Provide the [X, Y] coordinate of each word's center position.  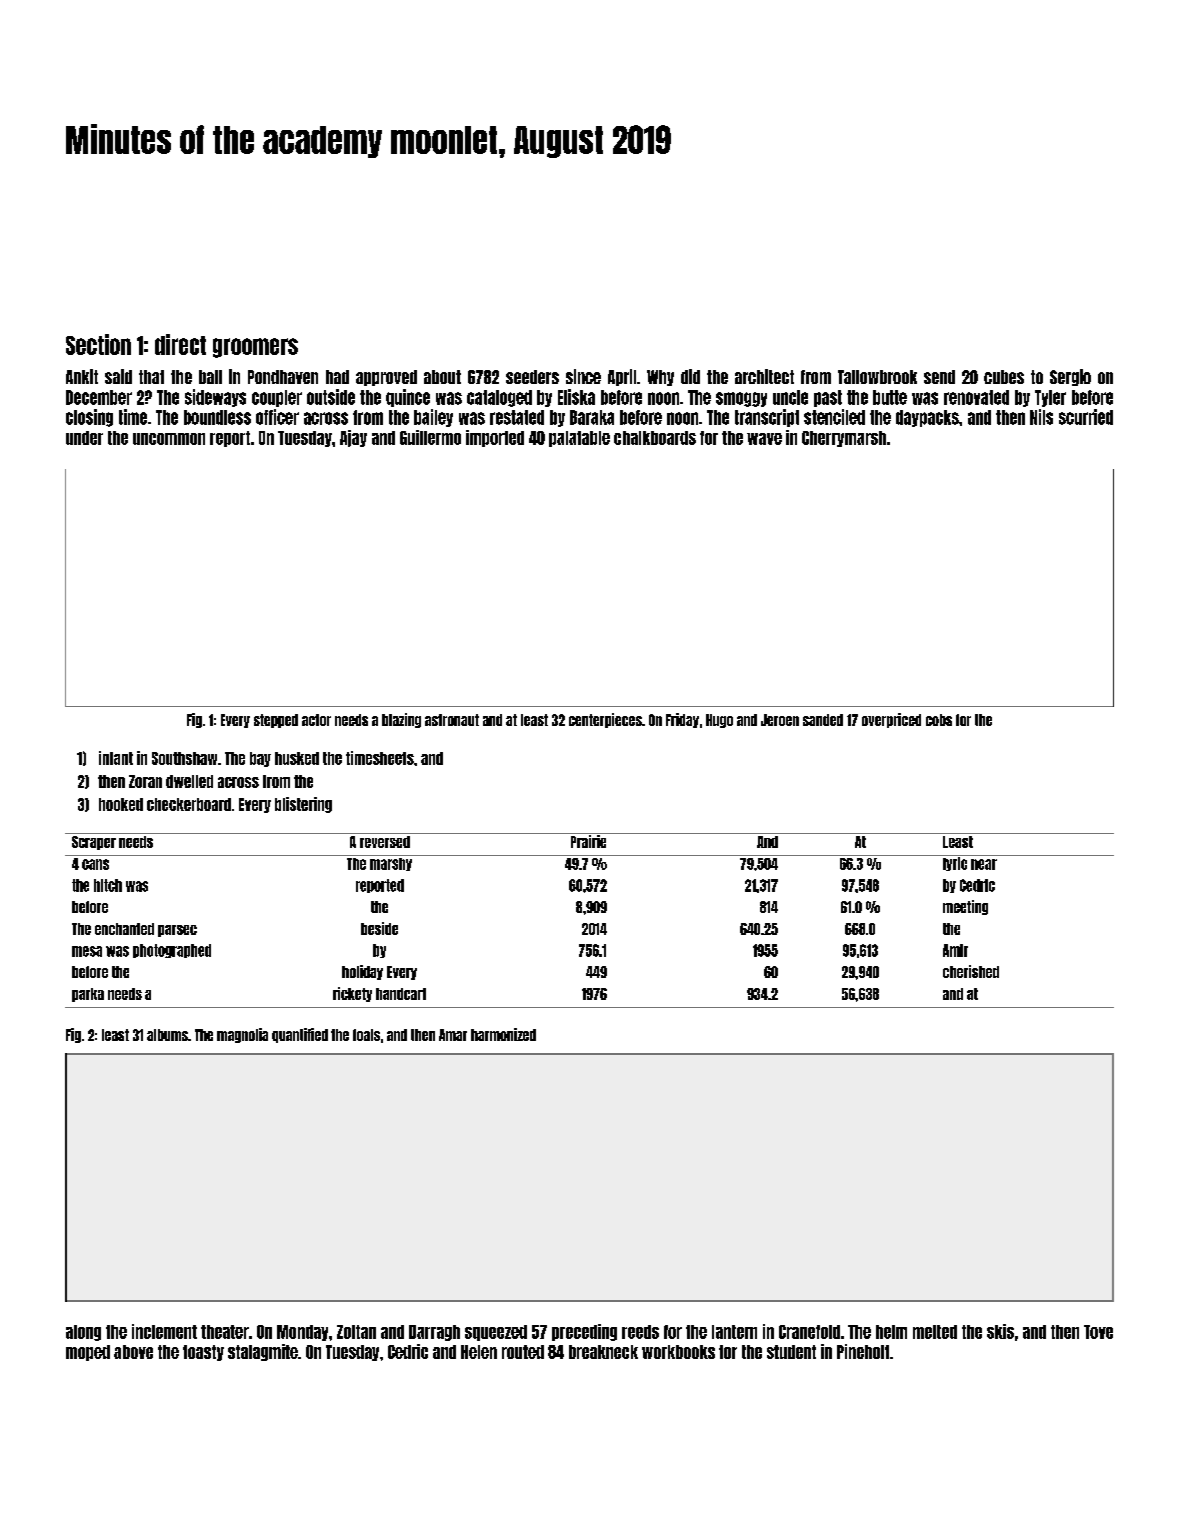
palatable [579, 439]
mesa [87, 951]
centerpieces [605, 720]
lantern [734, 1332]
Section [98, 344]
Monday [302, 1333]
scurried [1086, 417]
